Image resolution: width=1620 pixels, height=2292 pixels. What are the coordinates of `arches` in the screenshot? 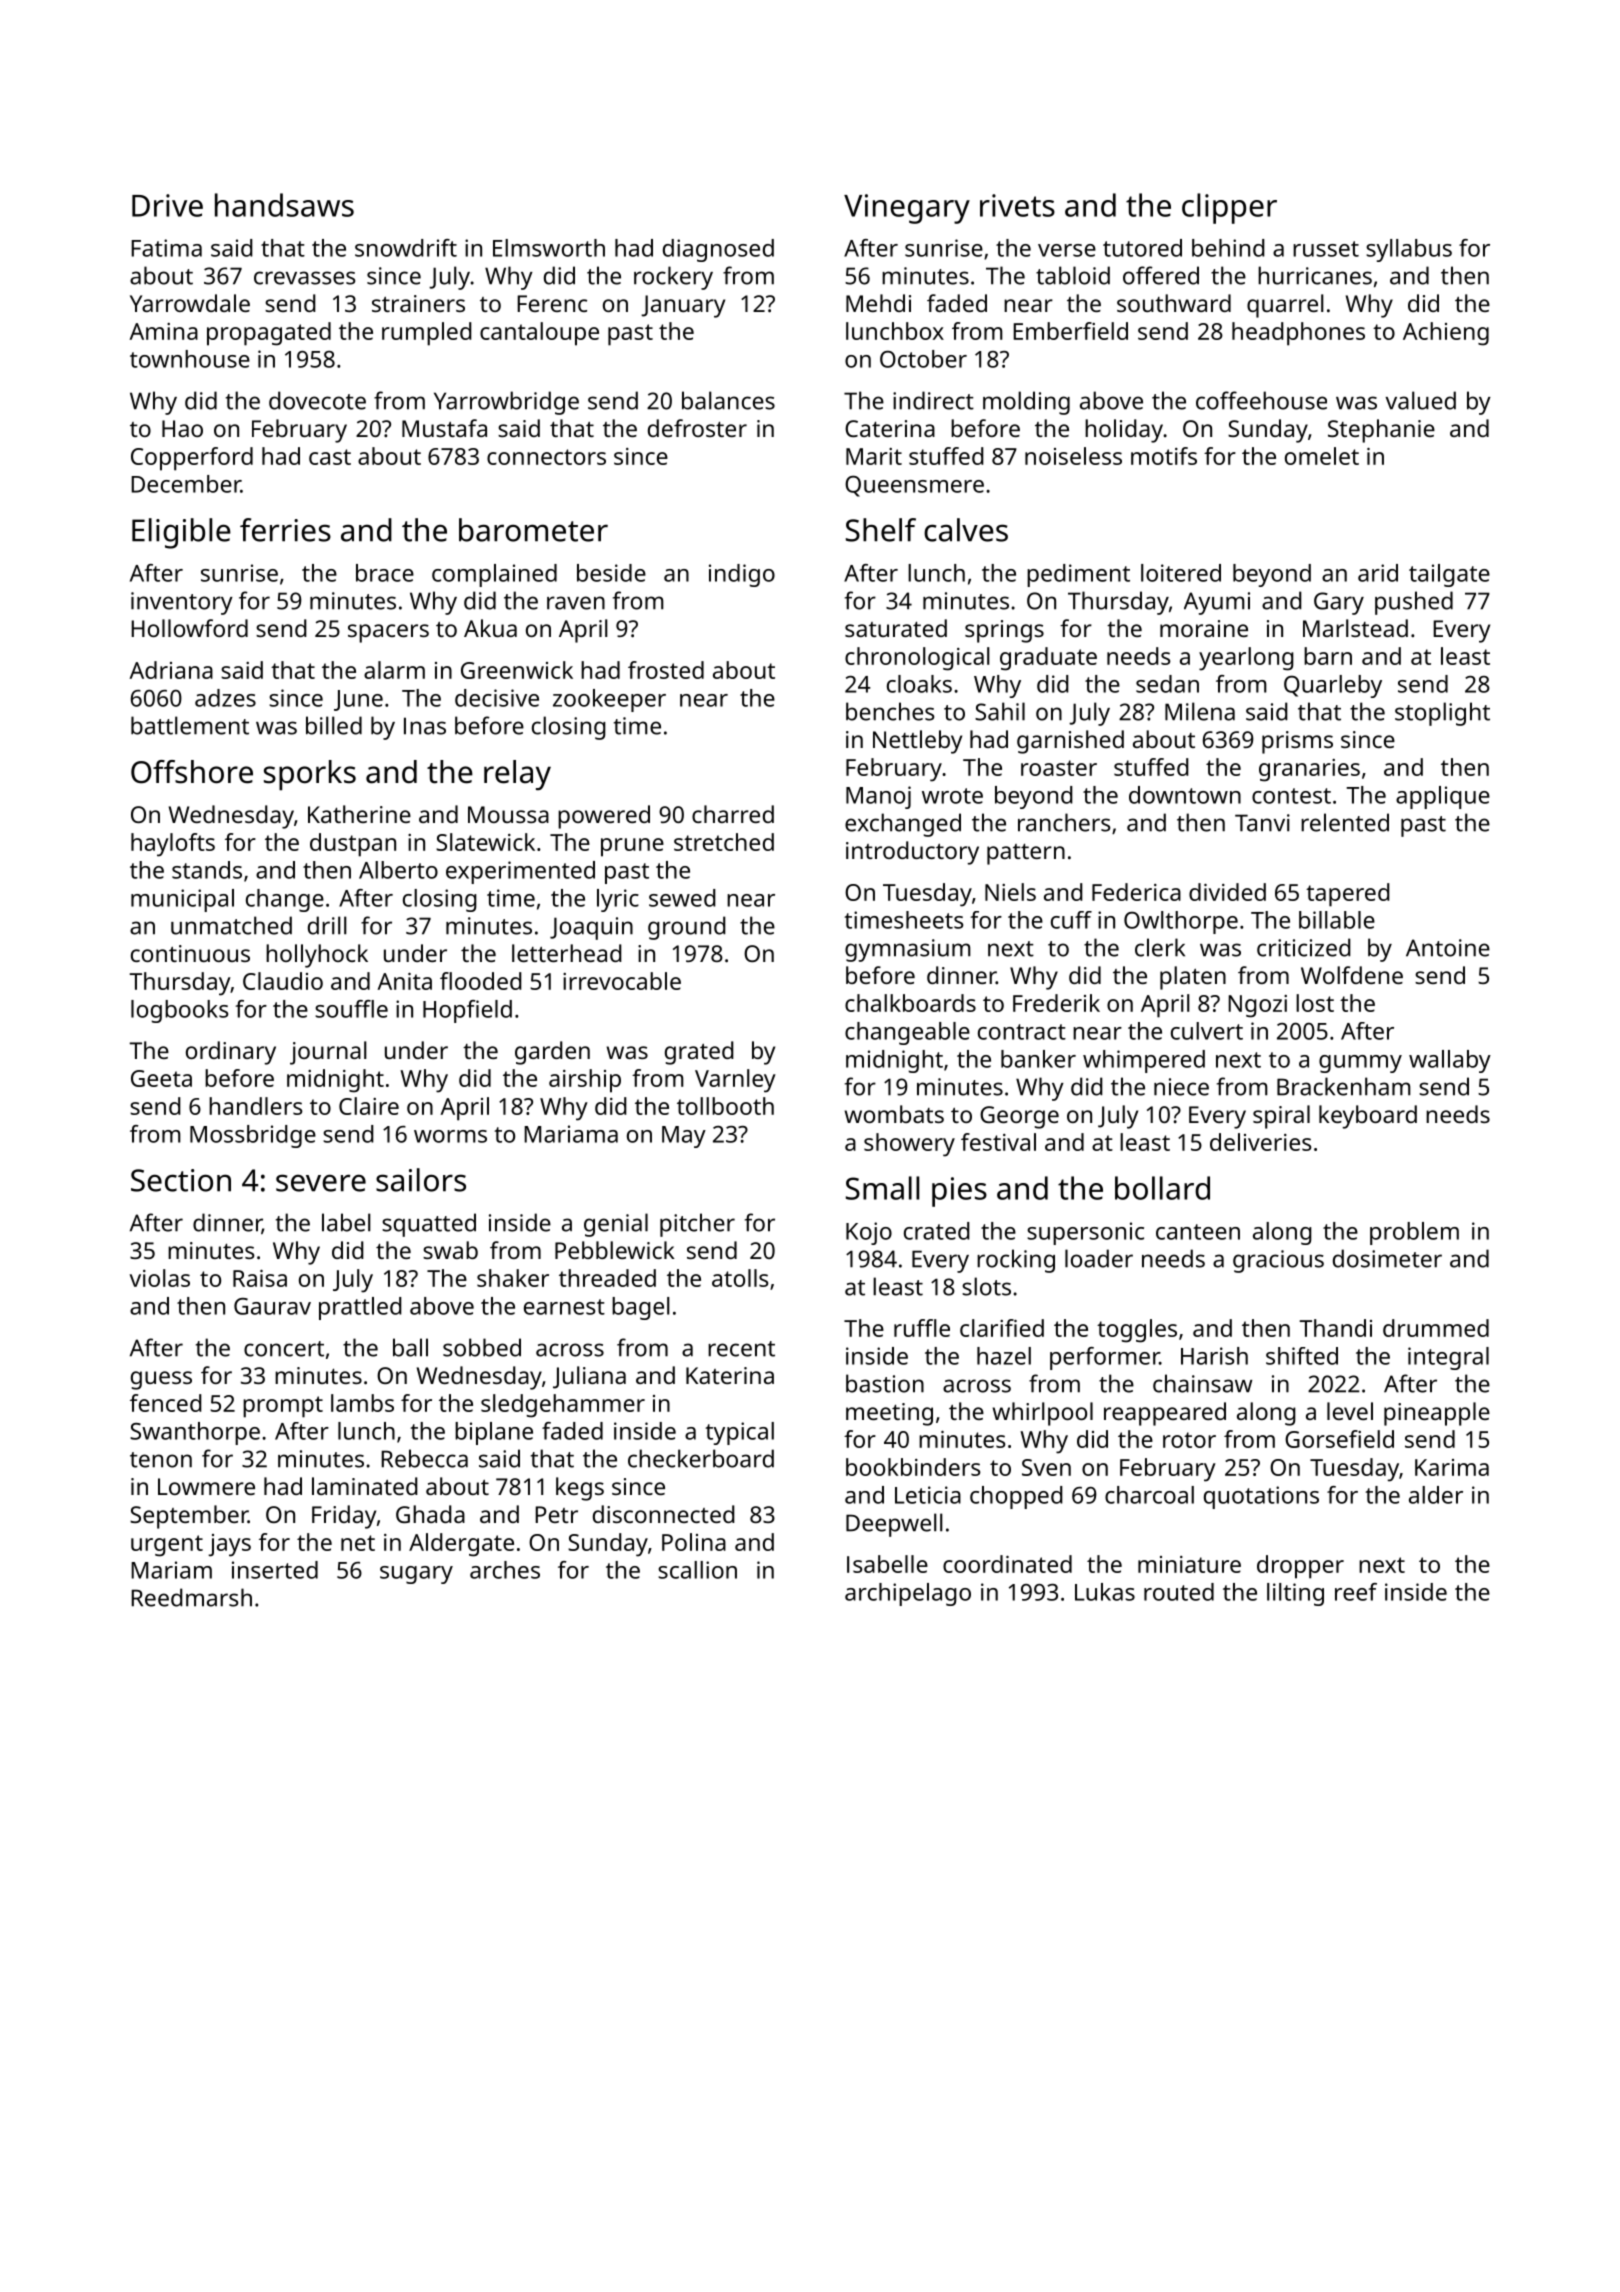 It's located at (505, 1570).
